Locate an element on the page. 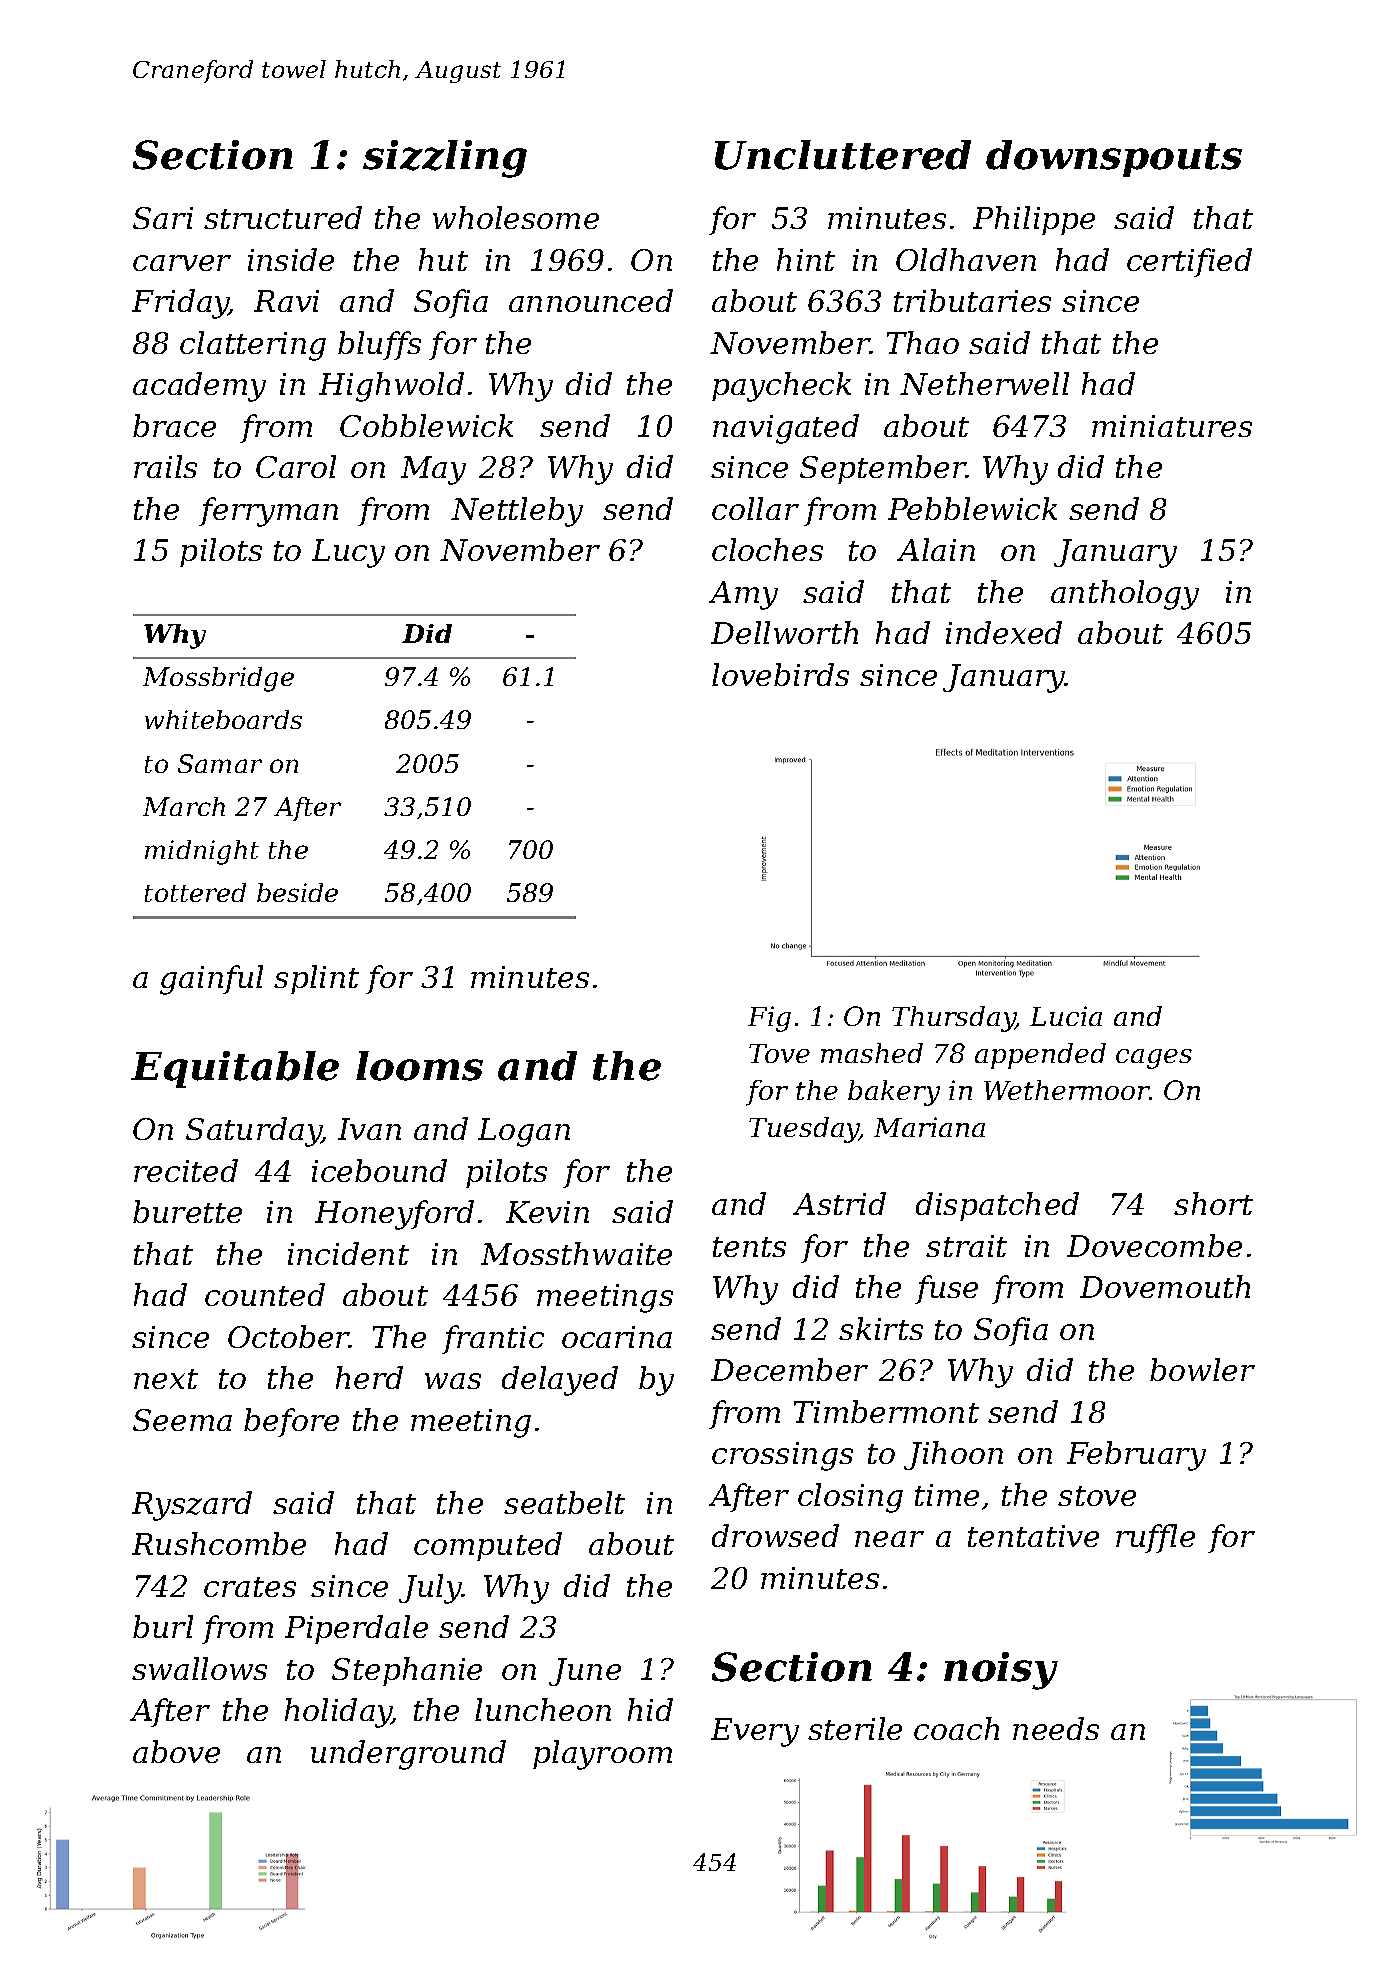 The height and width of the document is (1969, 1386). Samar is located at coordinates (220, 763).
